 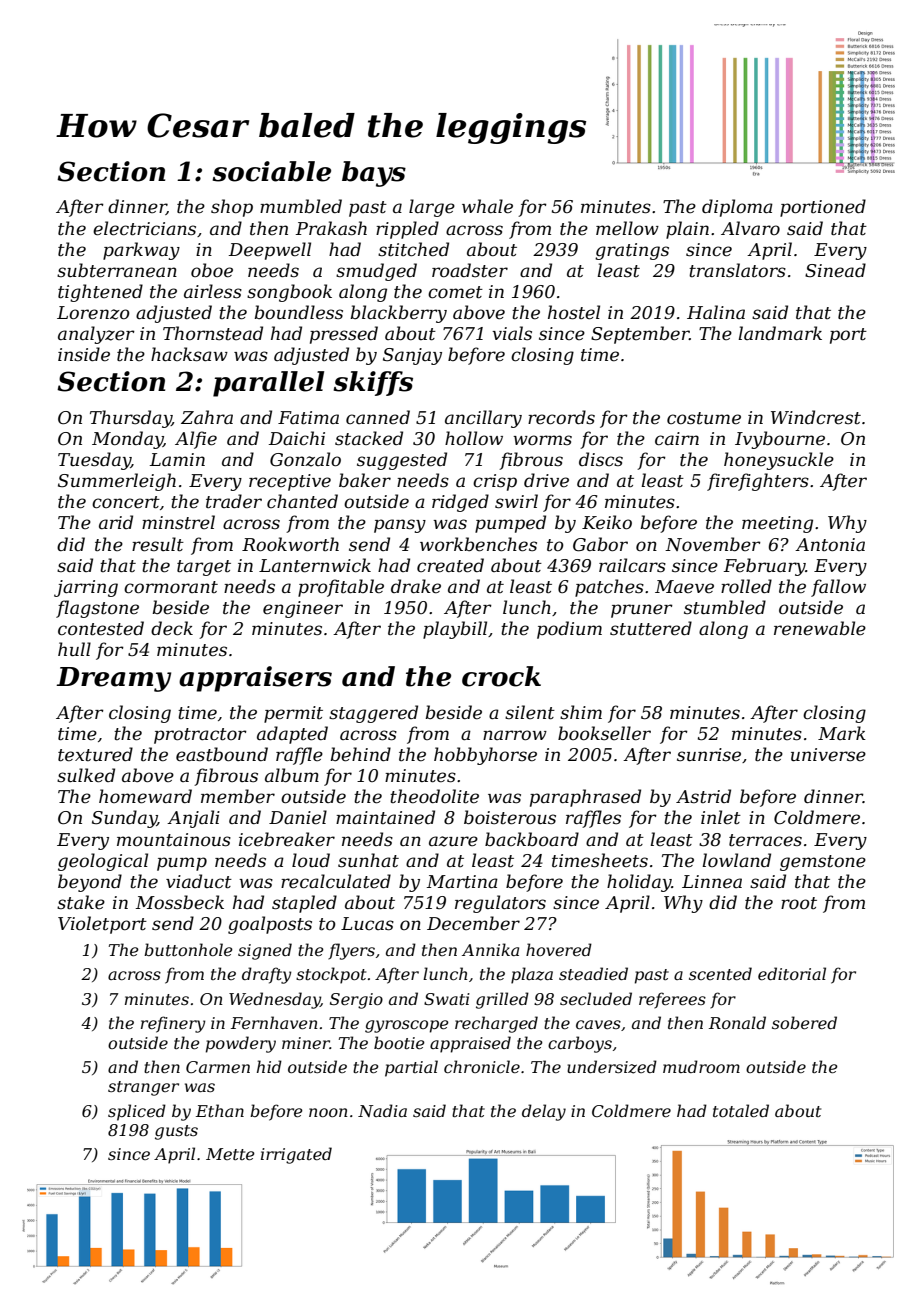 I want to click on diploma, so click(x=737, y=208).
